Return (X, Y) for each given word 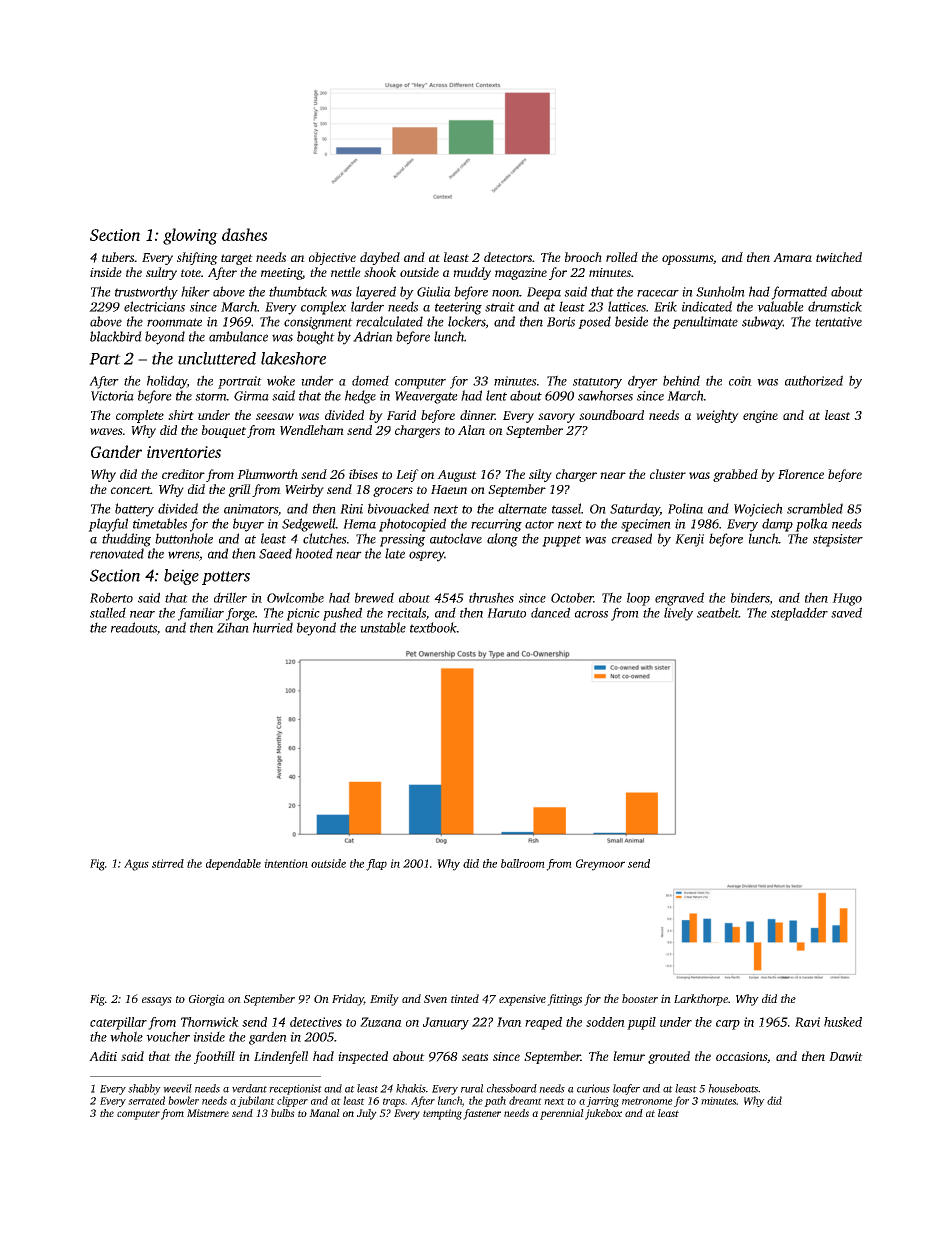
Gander (116, 451)
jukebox (603, 1114)
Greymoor (600, 865)
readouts (134, 627)
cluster (668, 474)
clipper (292, 1101)
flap (376, 865)
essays (157, 1001)
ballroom (523, 863)
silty (540, 475)
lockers (467, 322)
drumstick (835, 306)
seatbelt (718, 612)
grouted (669, 1057)
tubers (118, 257)
